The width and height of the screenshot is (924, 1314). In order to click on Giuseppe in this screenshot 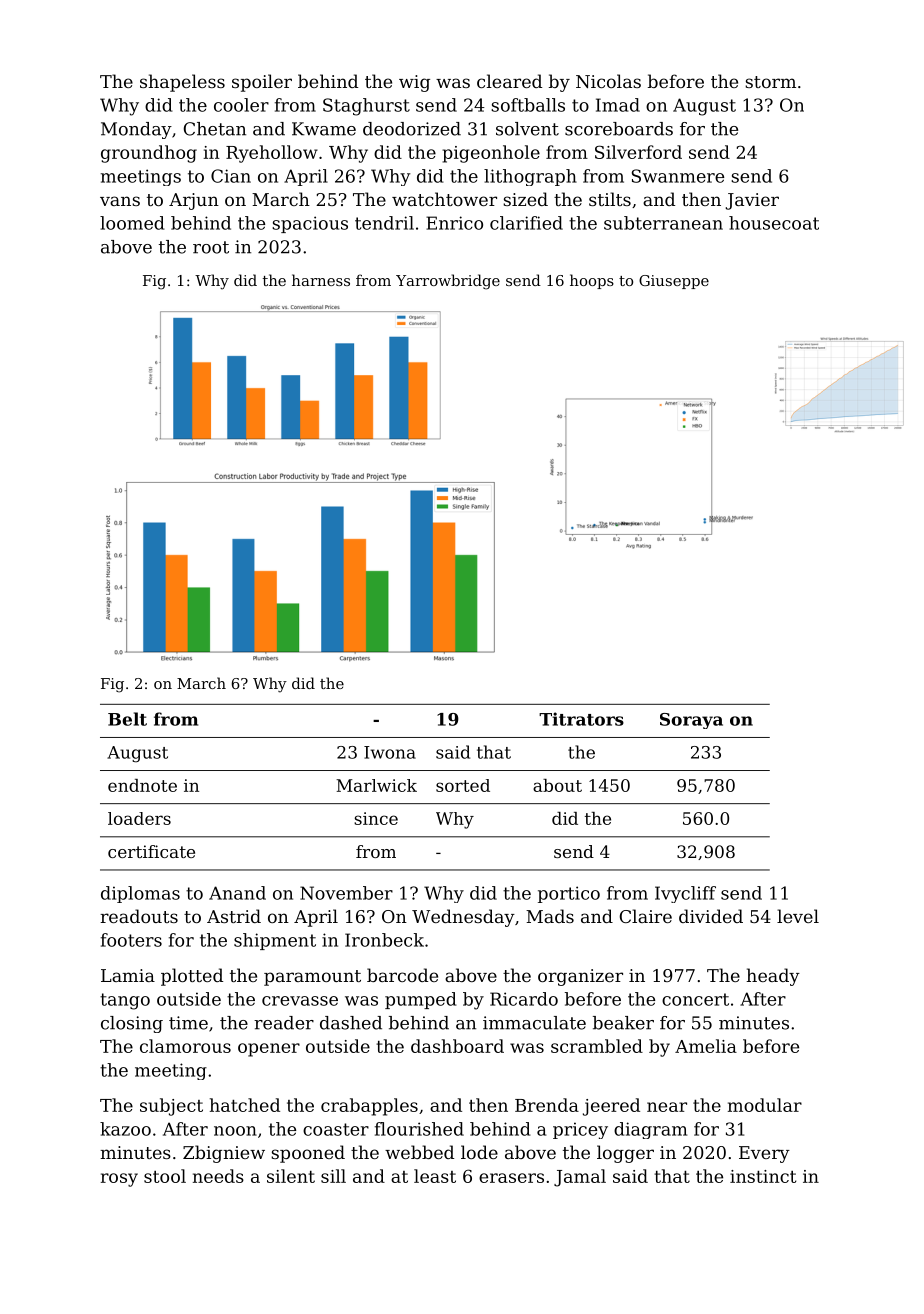, I will do `click(674, 282)`.
